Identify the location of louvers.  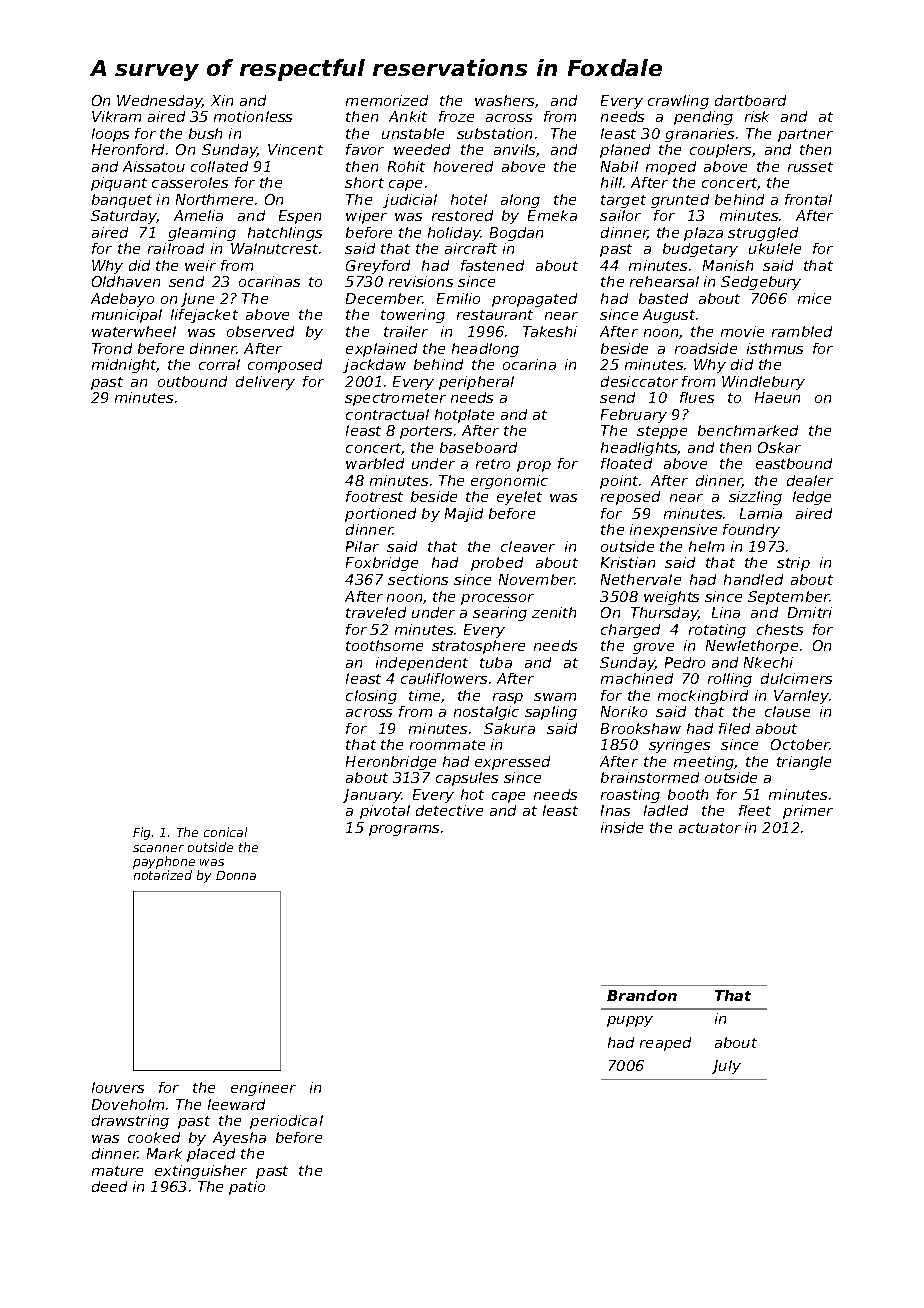
(118, 1087).
